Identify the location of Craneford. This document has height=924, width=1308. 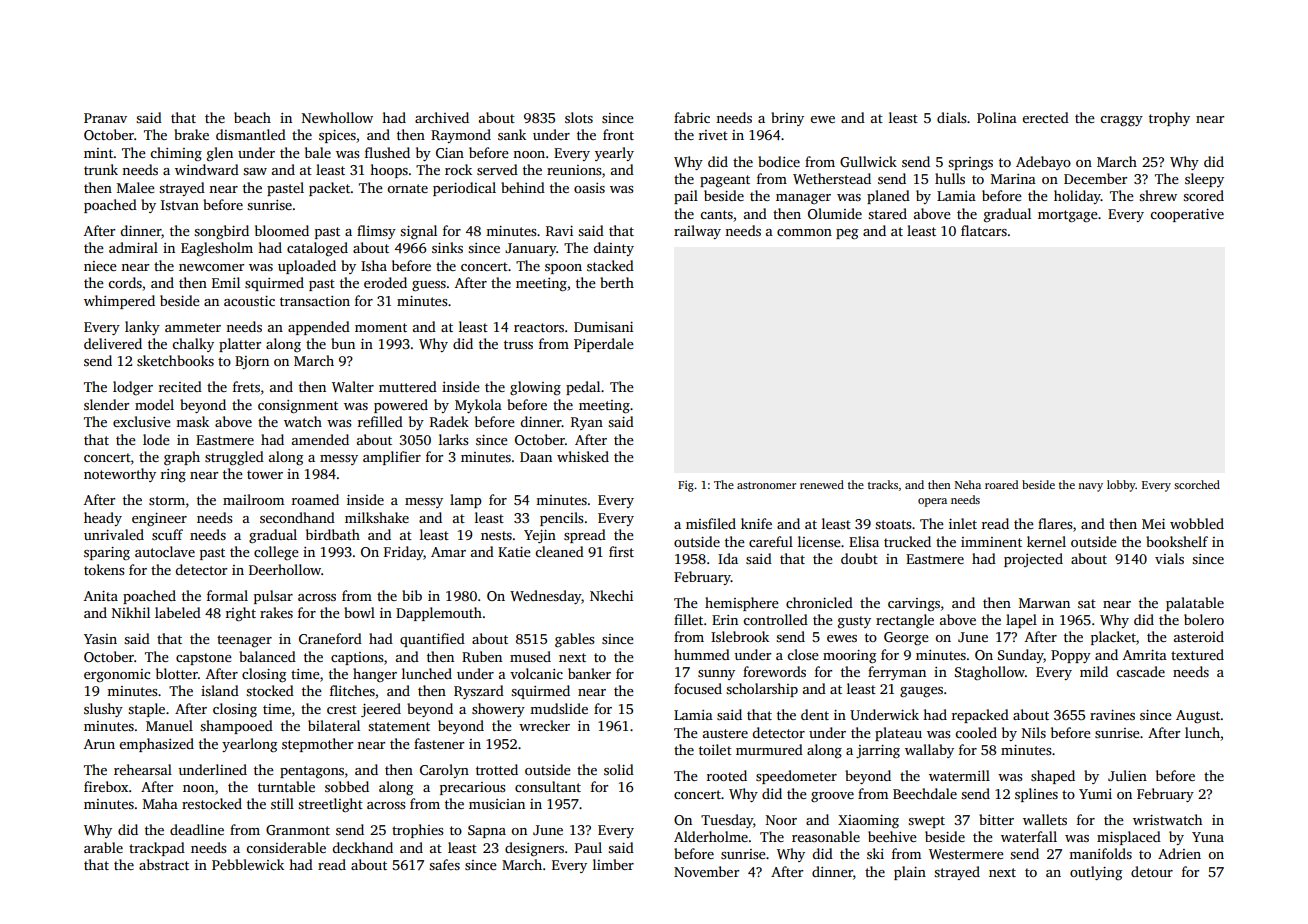
(330, 638).
